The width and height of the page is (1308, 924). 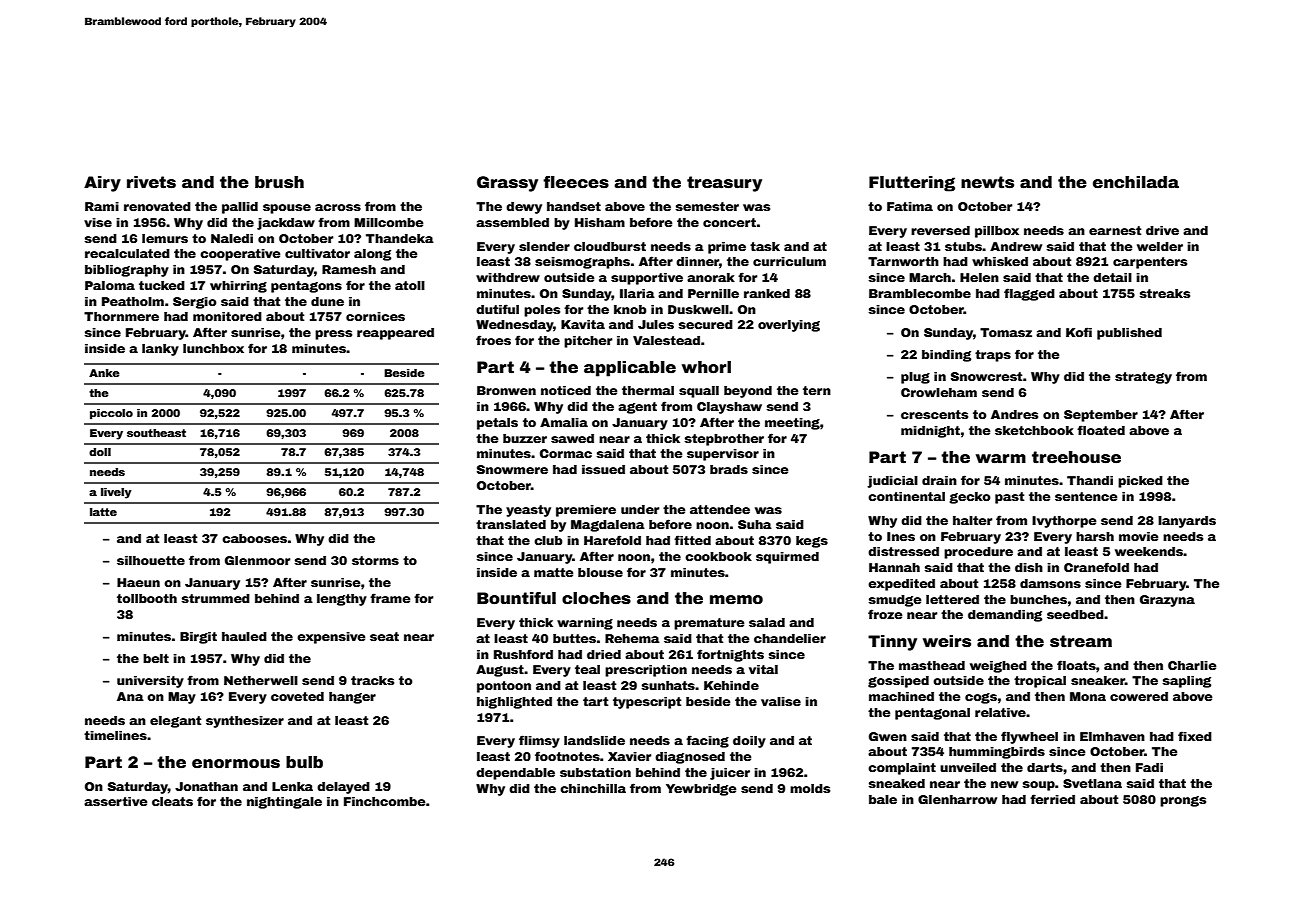 I want to click on cabooses, so click(x=254, y=538).
